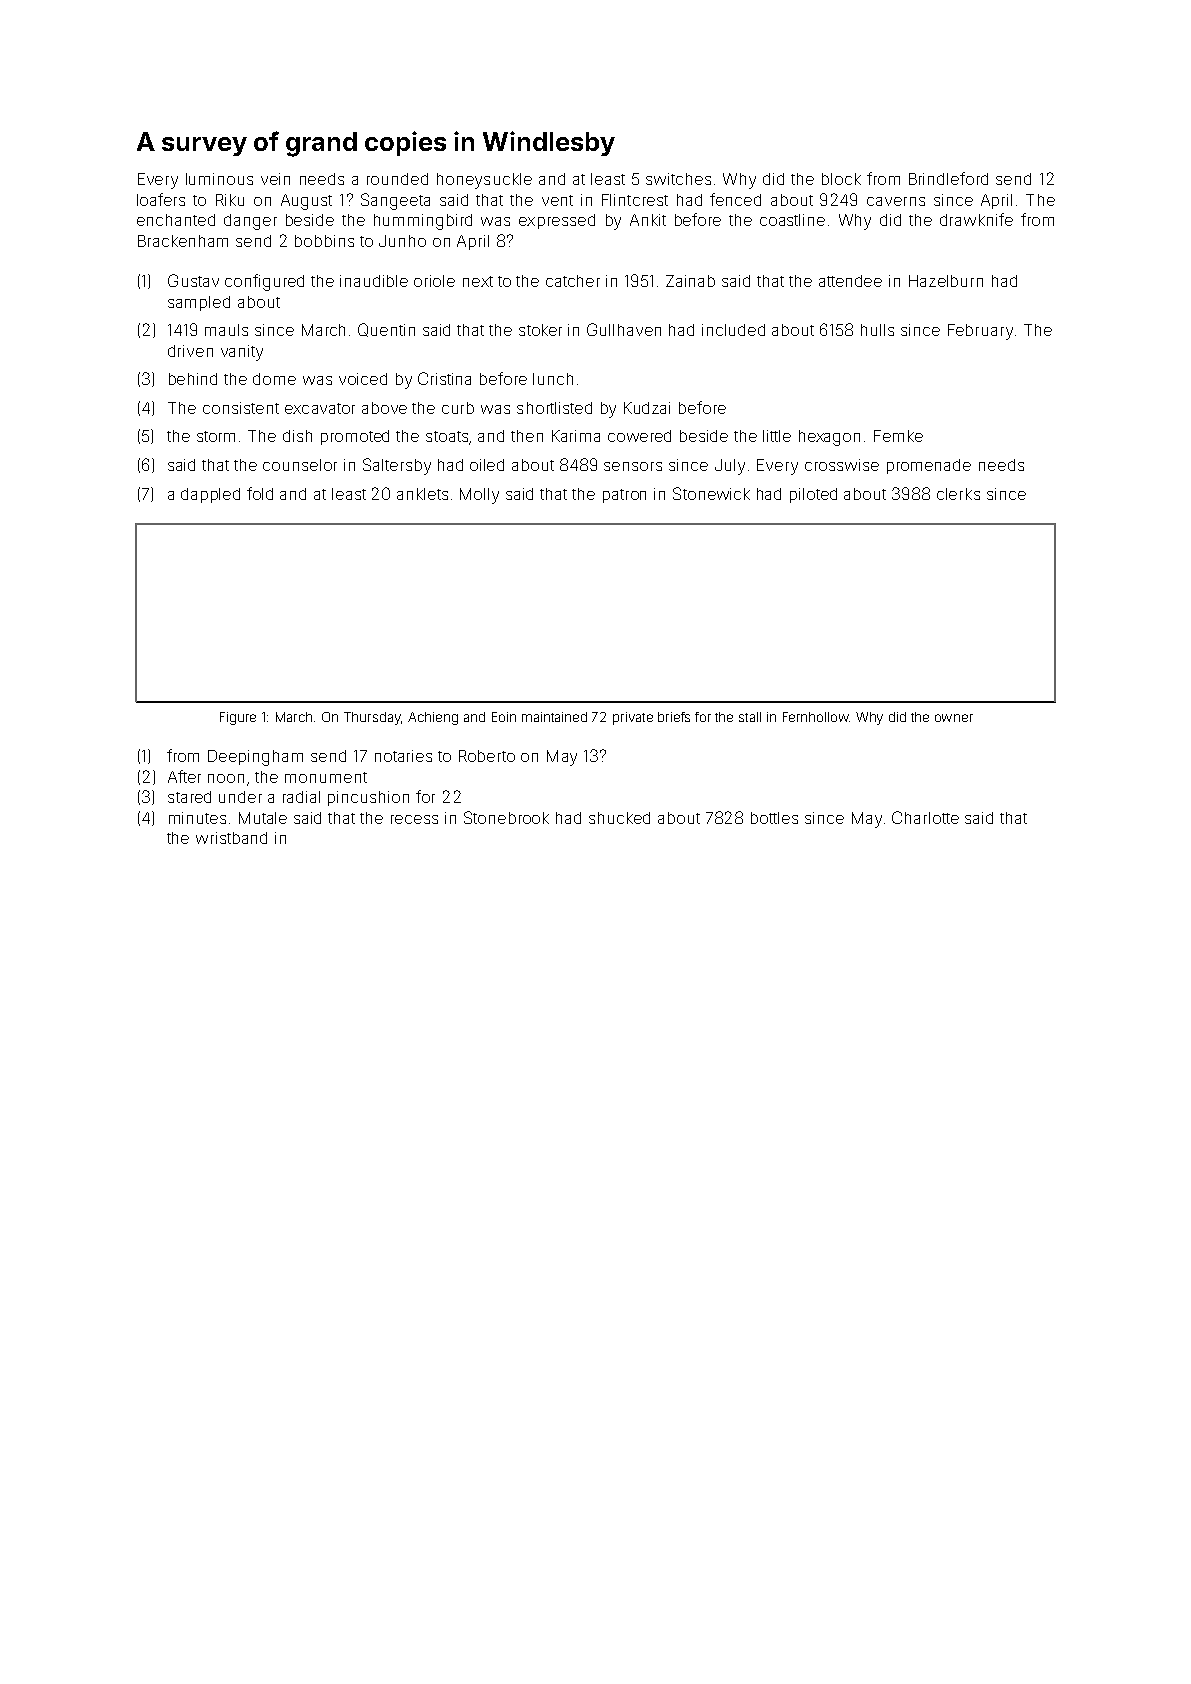 The width and height of the image is (1191, 1684). I want to click on Charlotte, so click(925, 817).
